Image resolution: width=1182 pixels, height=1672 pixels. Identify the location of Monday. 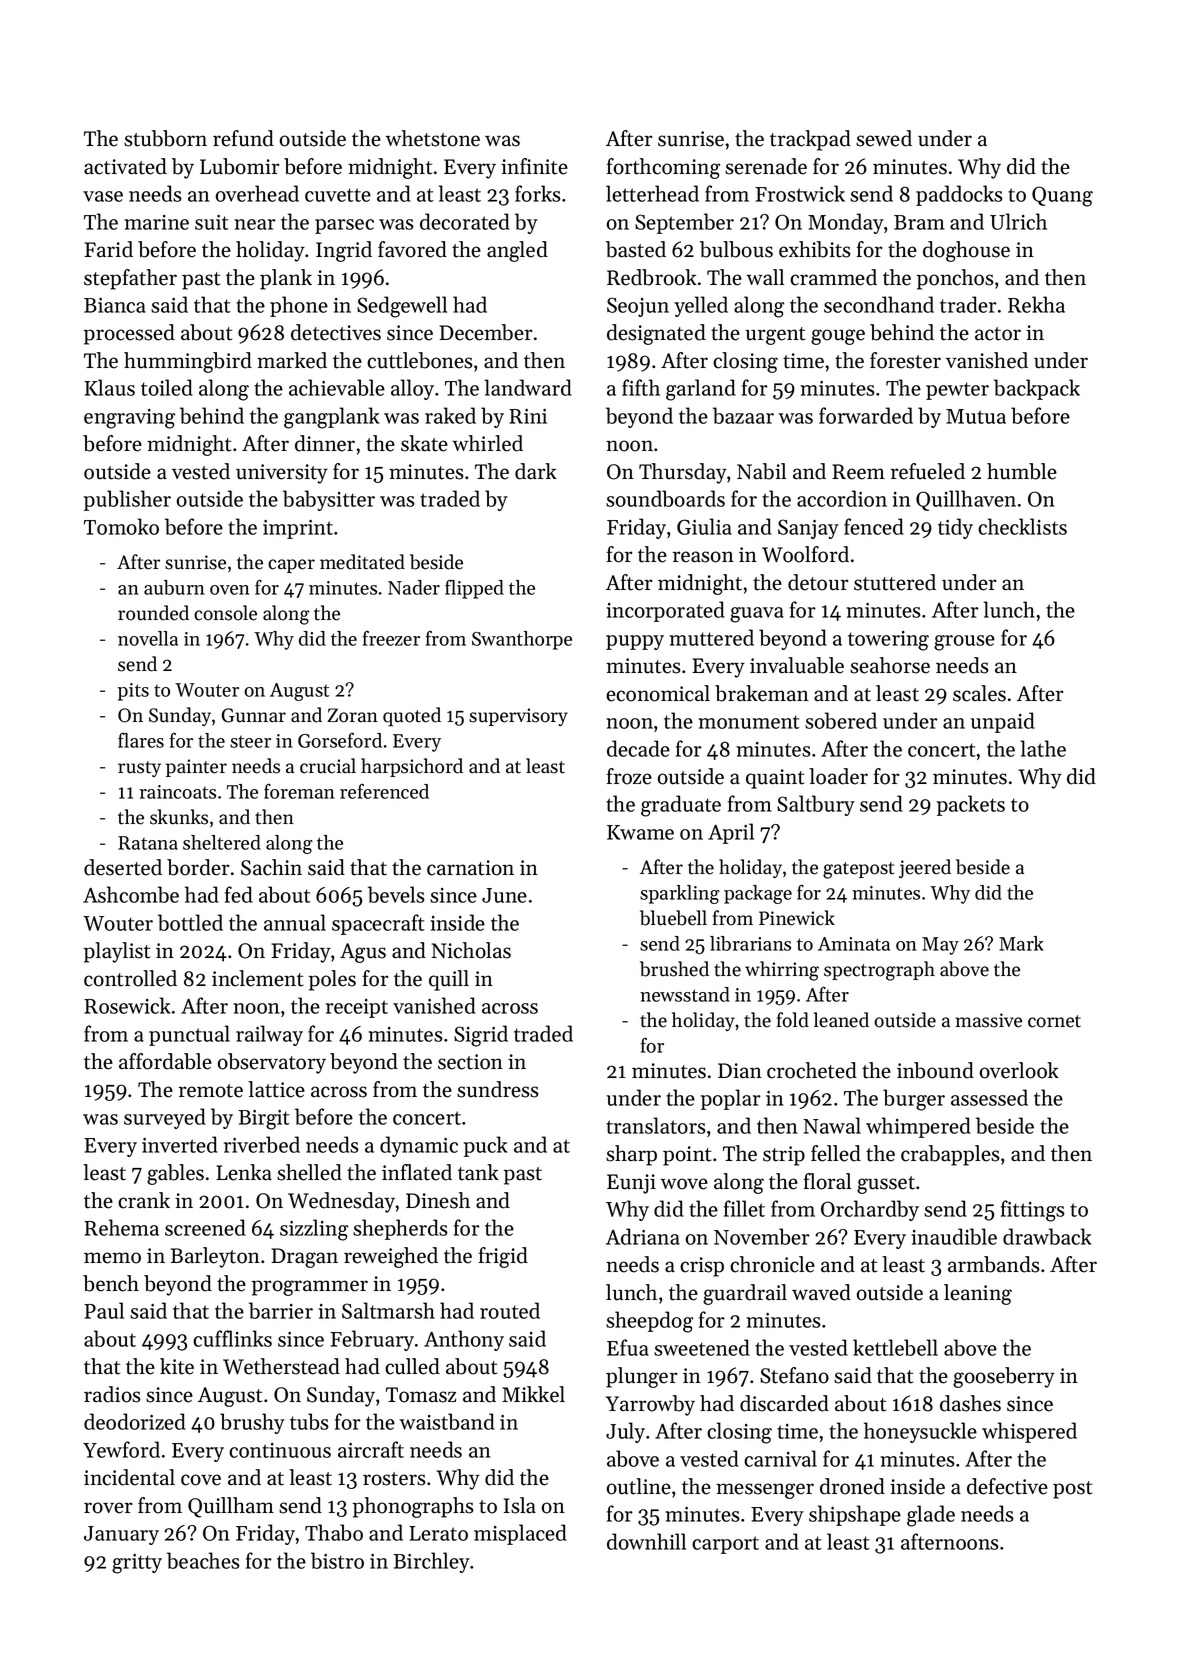
(846, 223).
